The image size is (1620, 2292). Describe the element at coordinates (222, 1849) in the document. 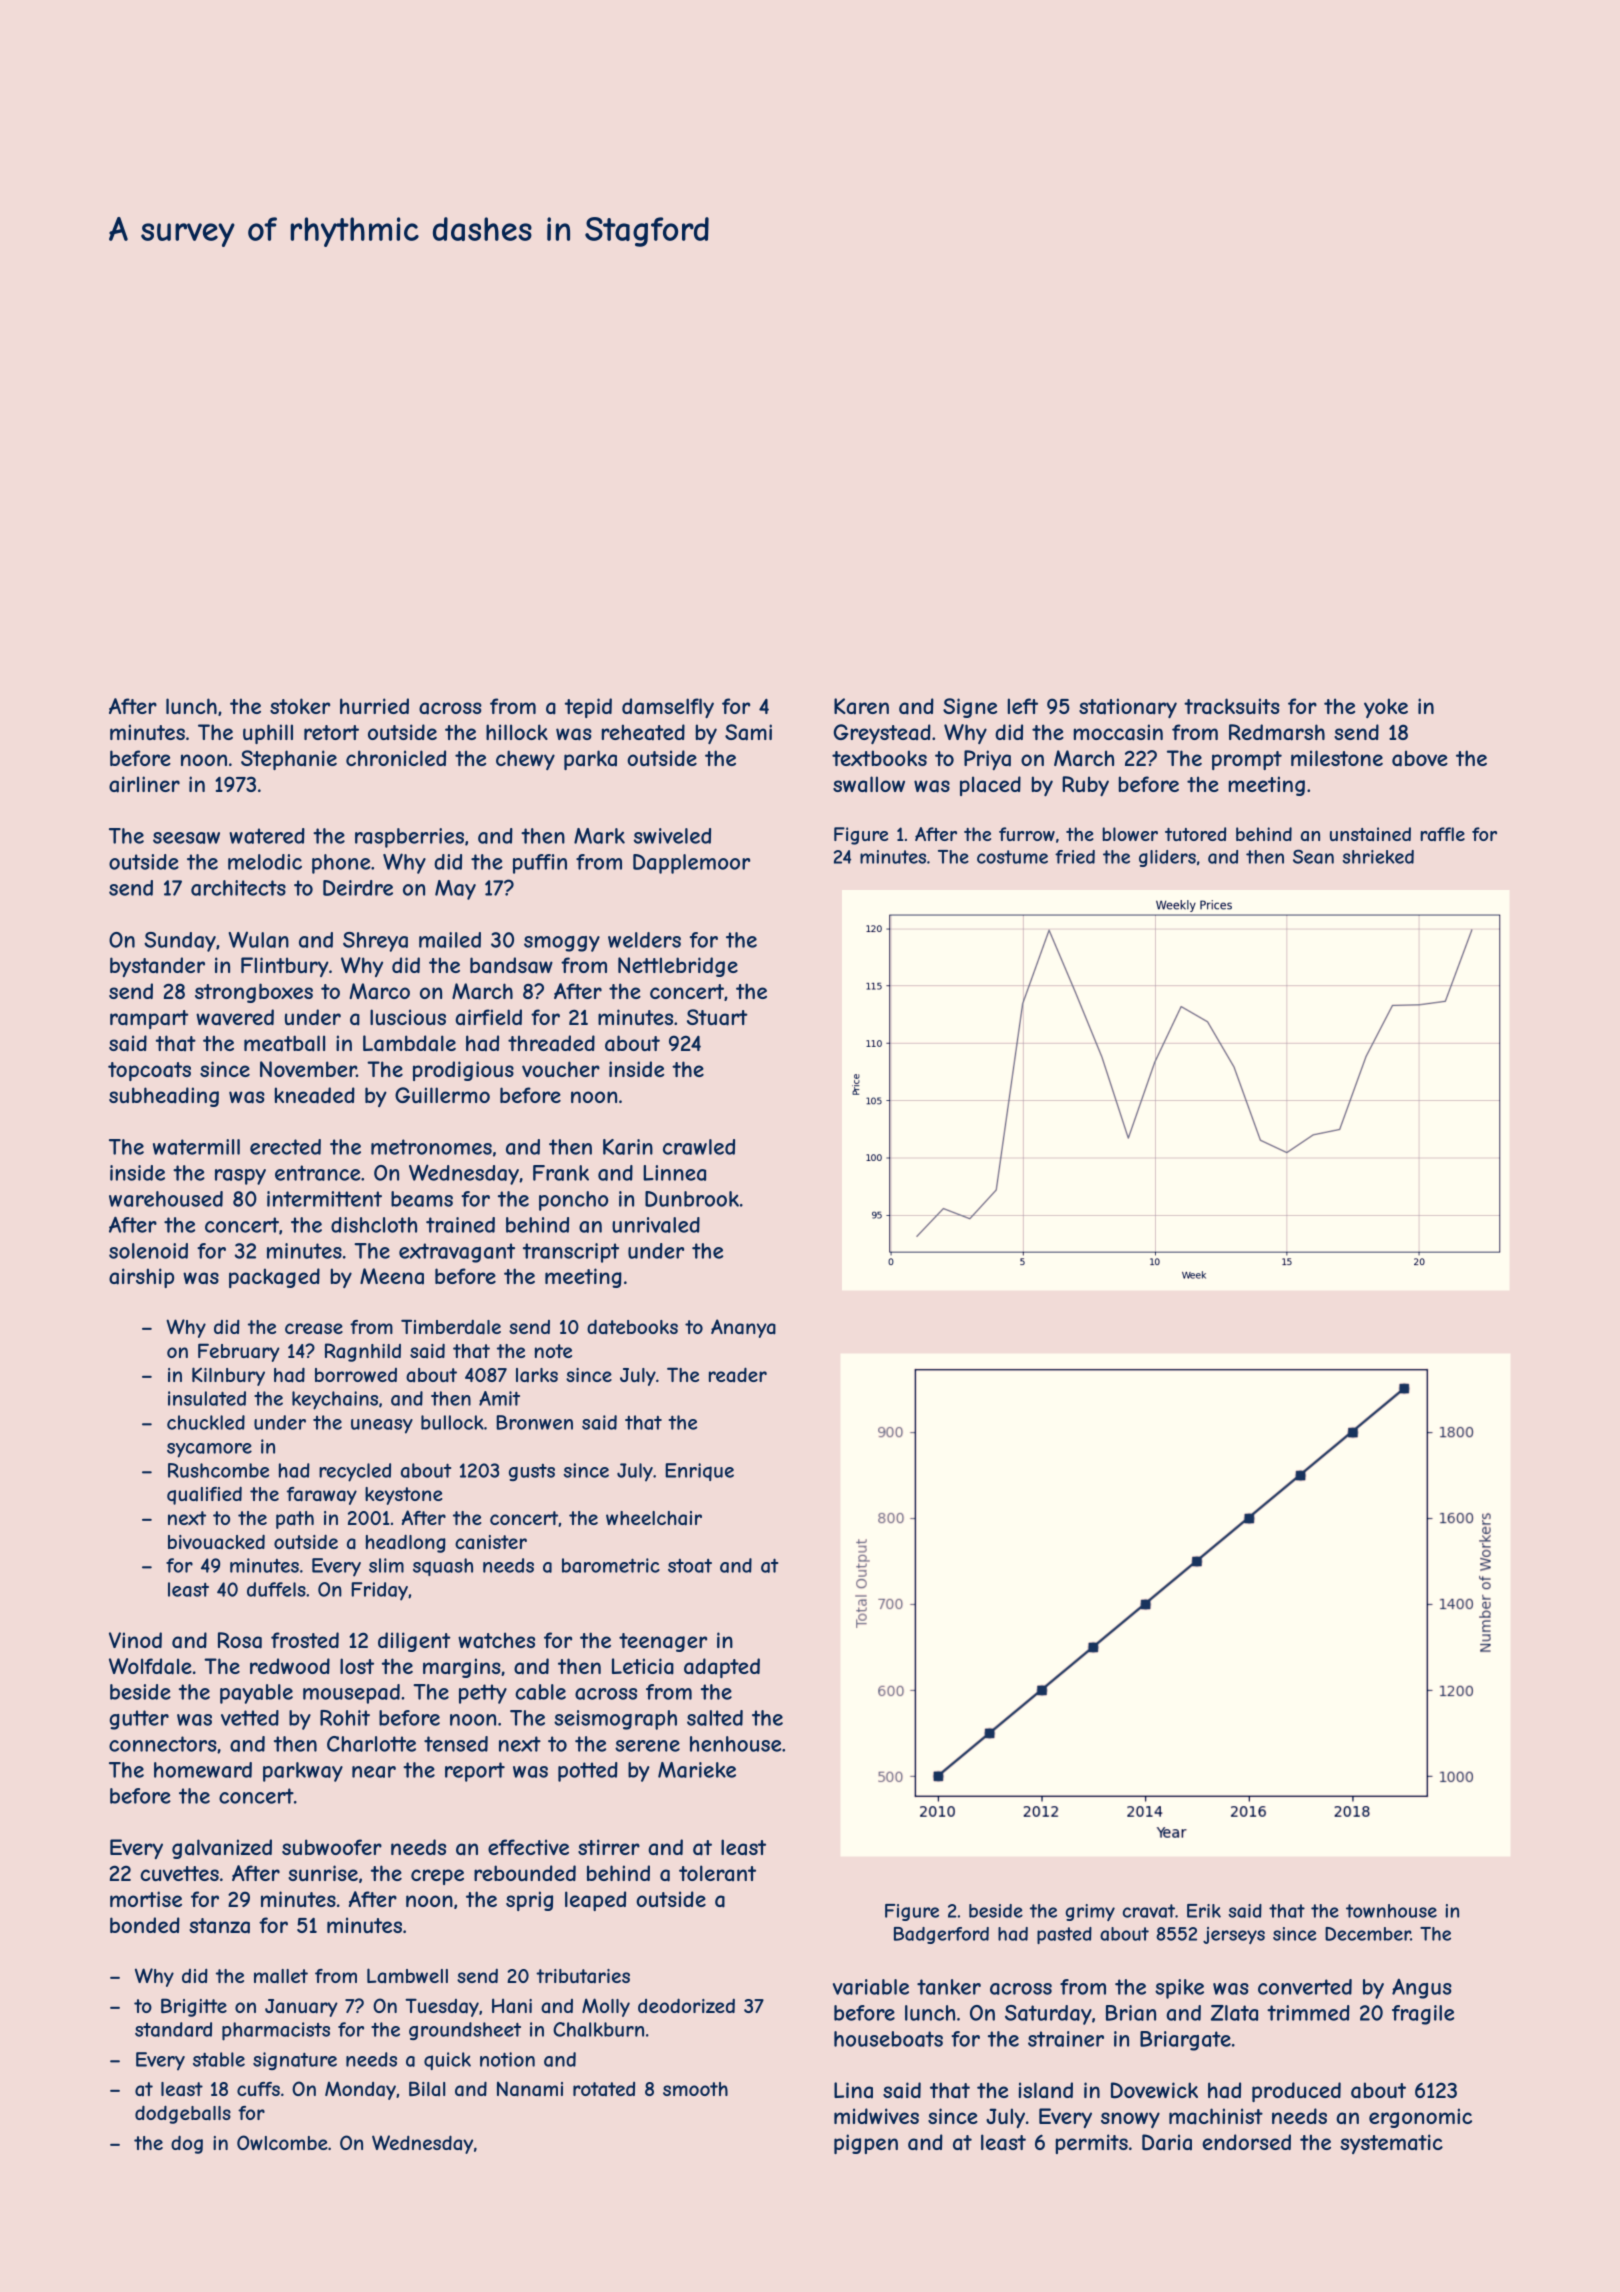

I see `galvanized` at that location.
